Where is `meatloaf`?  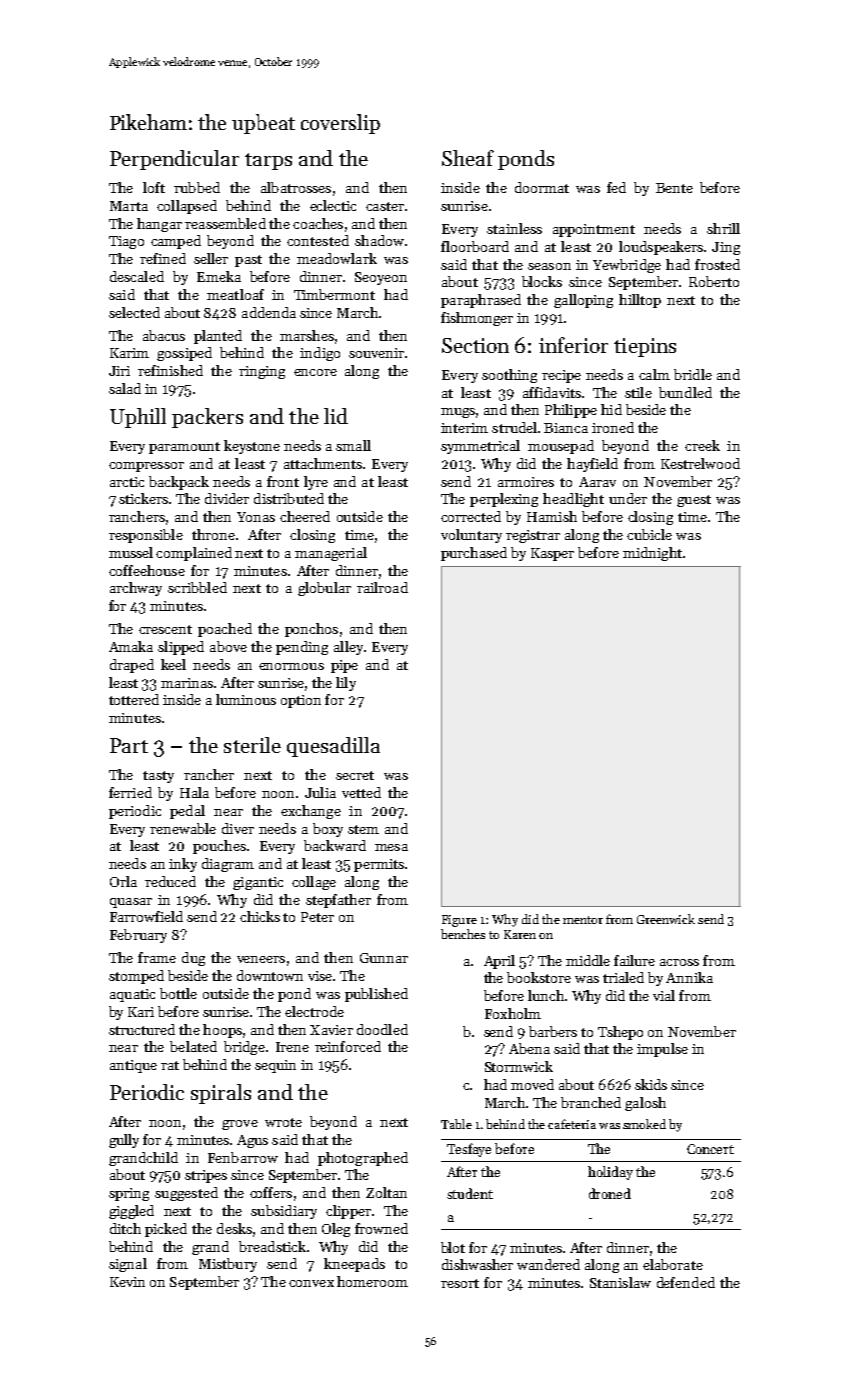 meatloaf is located at coordinates (235, 294).
